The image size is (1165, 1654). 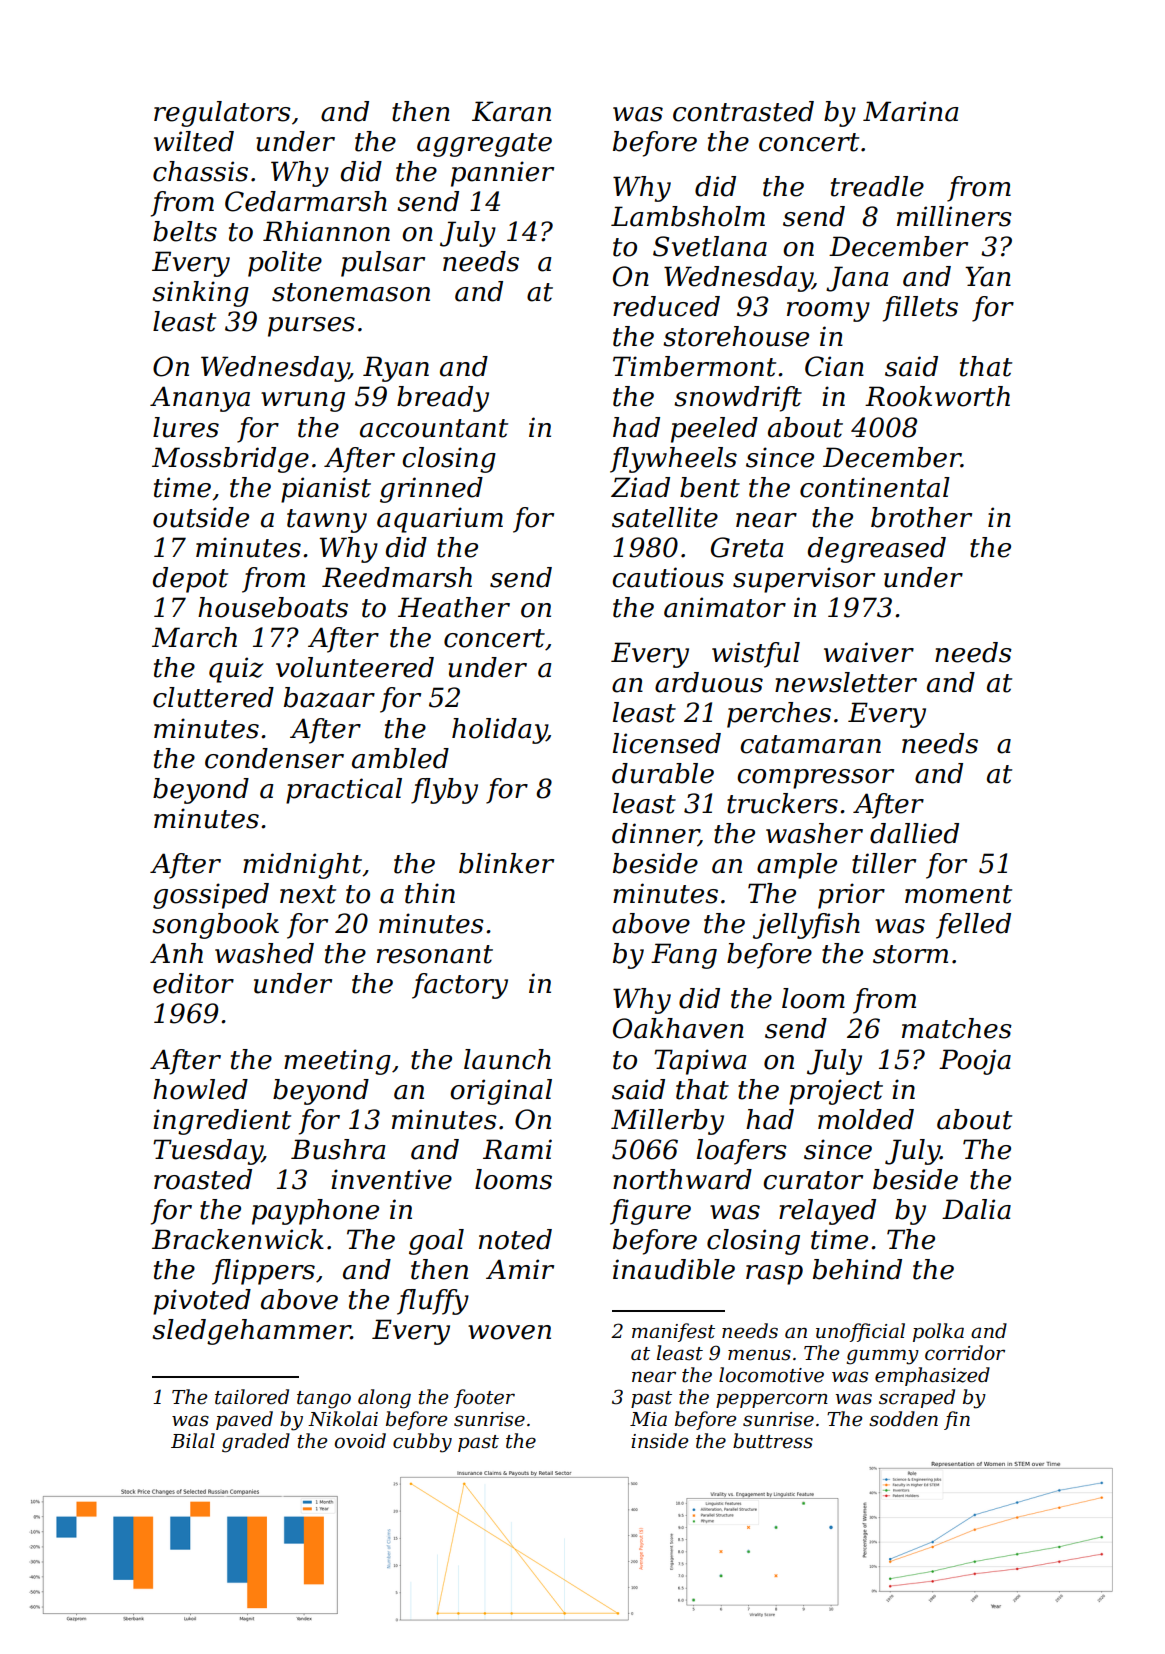 What do you see at coordinates (502, 174) in the document?
I see `pannier` at bounding box center [502, 174].
